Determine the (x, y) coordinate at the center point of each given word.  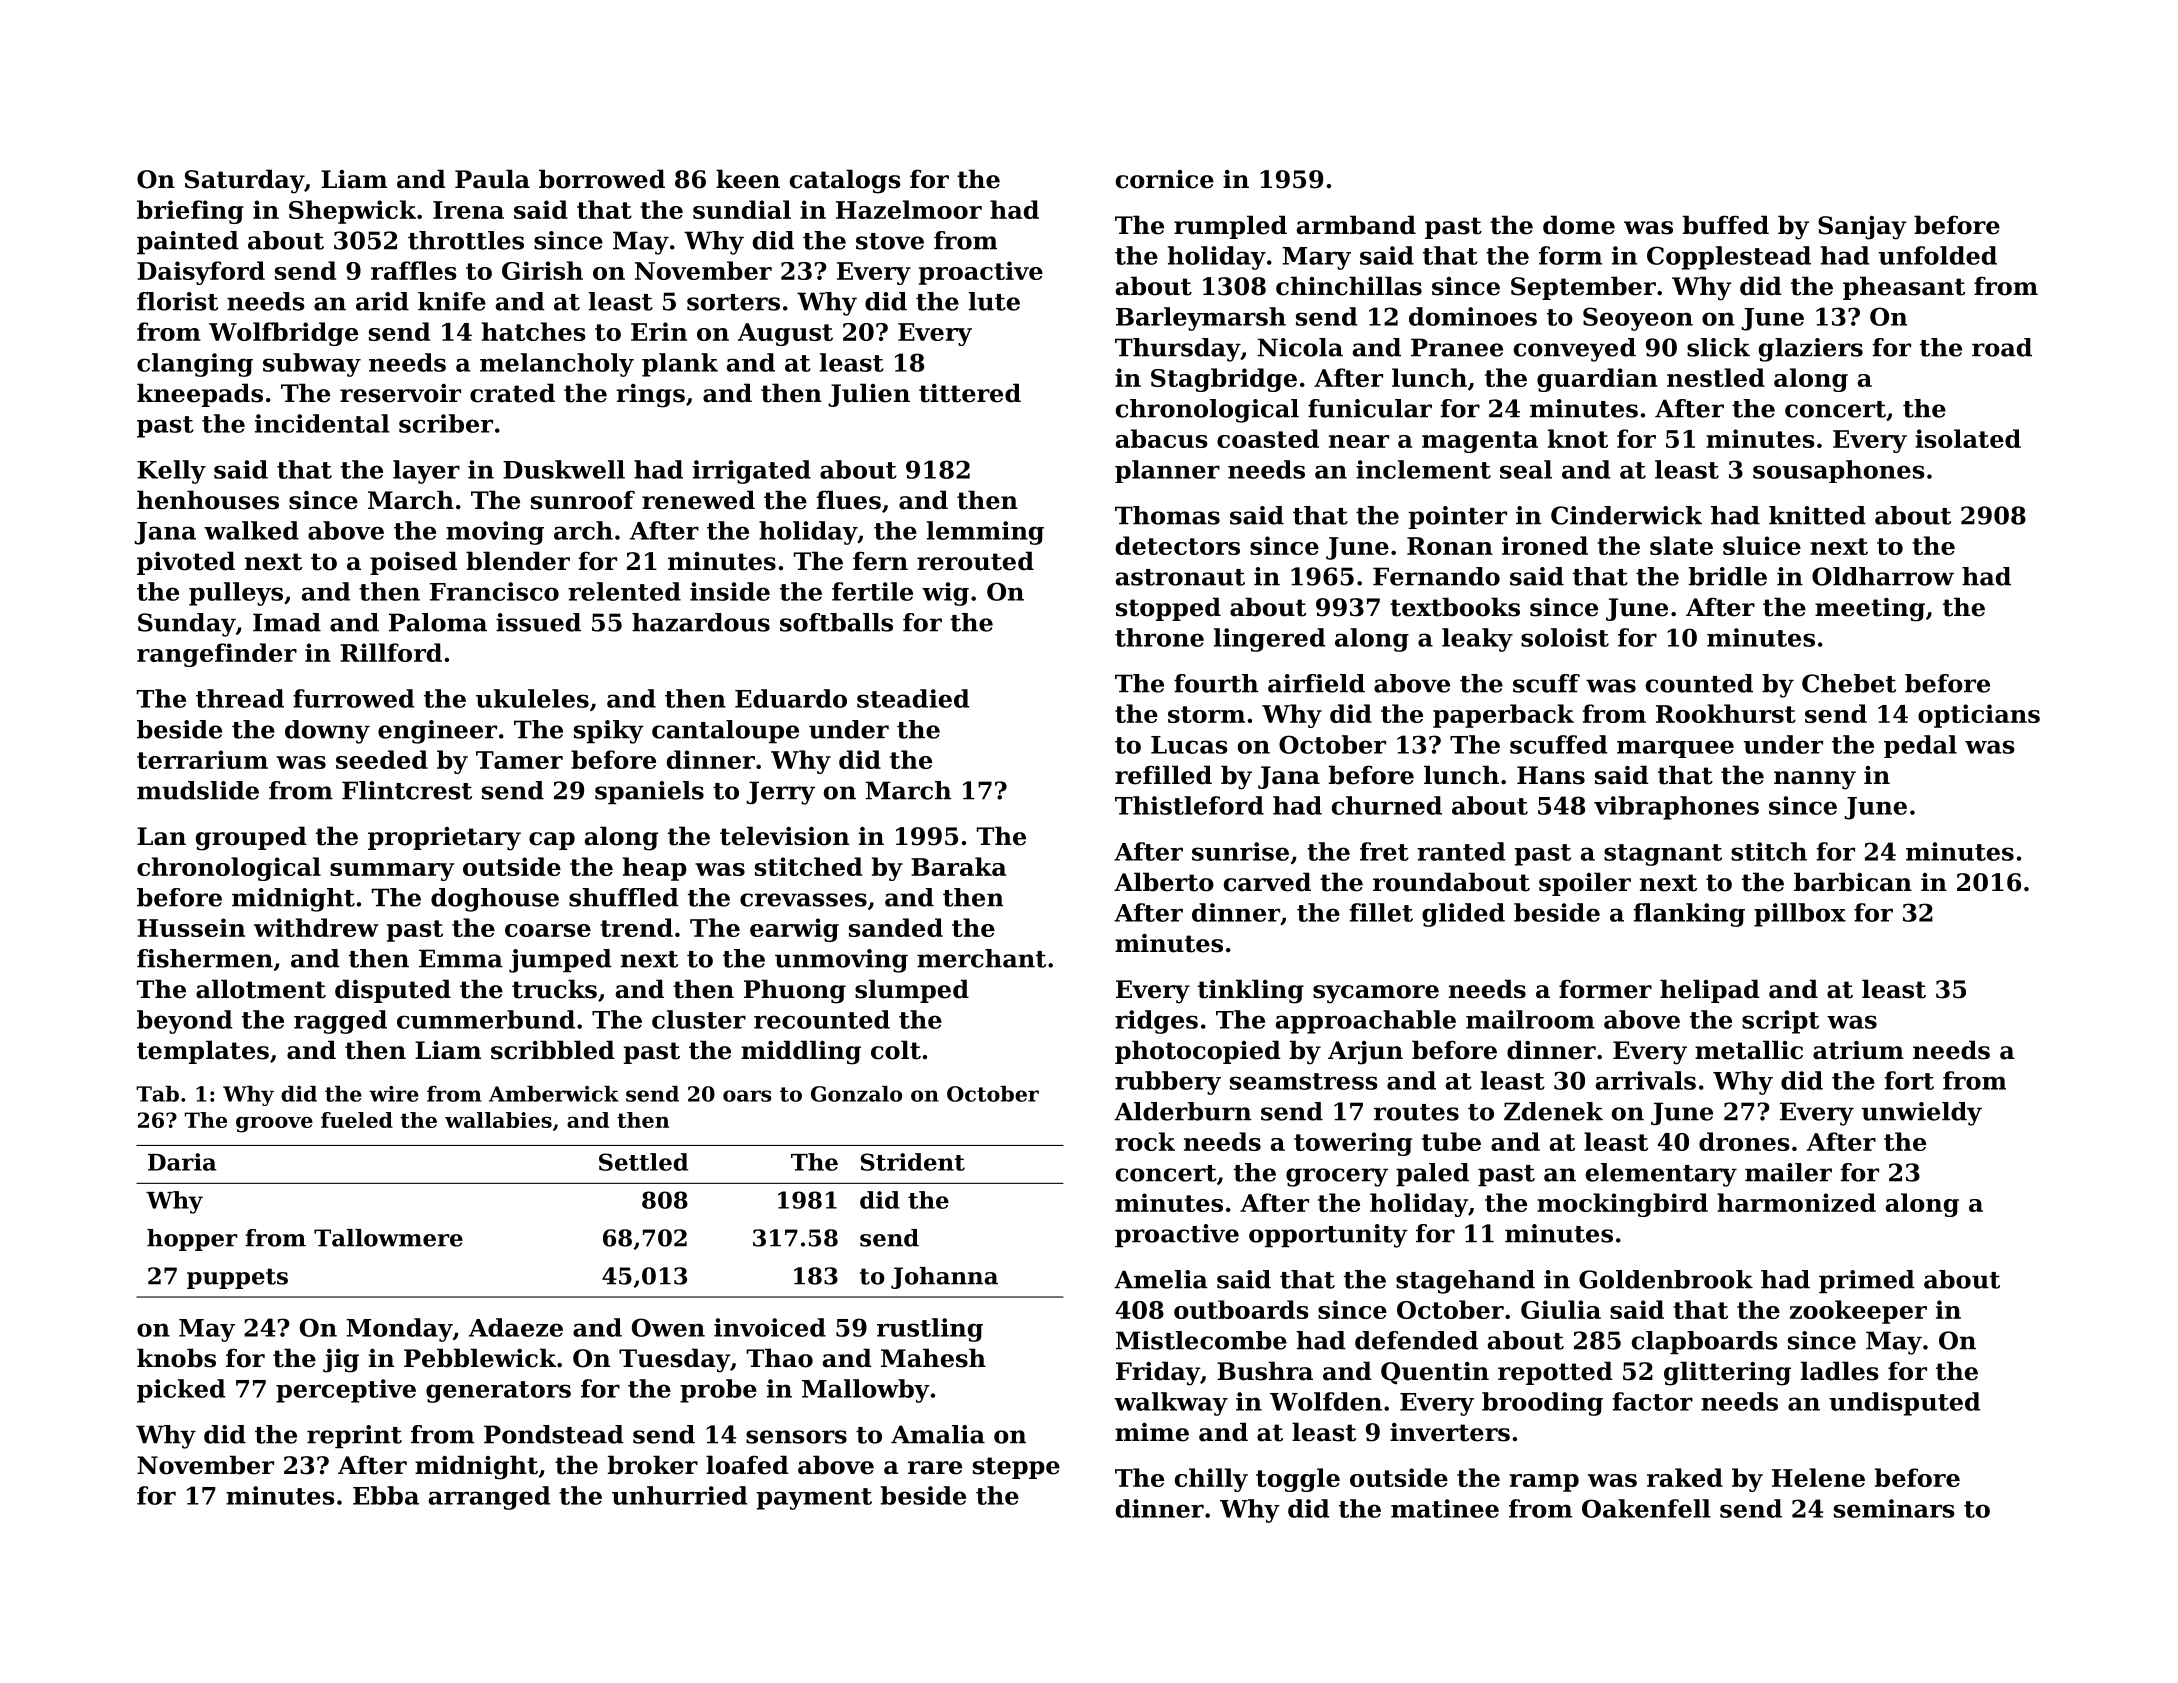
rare (935, 1468)
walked (251, 530)
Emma (461, 958)
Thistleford (1189, 805)
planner (1167, 471)
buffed (1726, 225)
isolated (1968, 438)
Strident (913, 1162)
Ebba (386, 1495)
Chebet (1849, 683)
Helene (1818, 1477)
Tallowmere (388, 1238)
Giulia (1561, 1309)
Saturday (244, 181)
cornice (1165, 179)
